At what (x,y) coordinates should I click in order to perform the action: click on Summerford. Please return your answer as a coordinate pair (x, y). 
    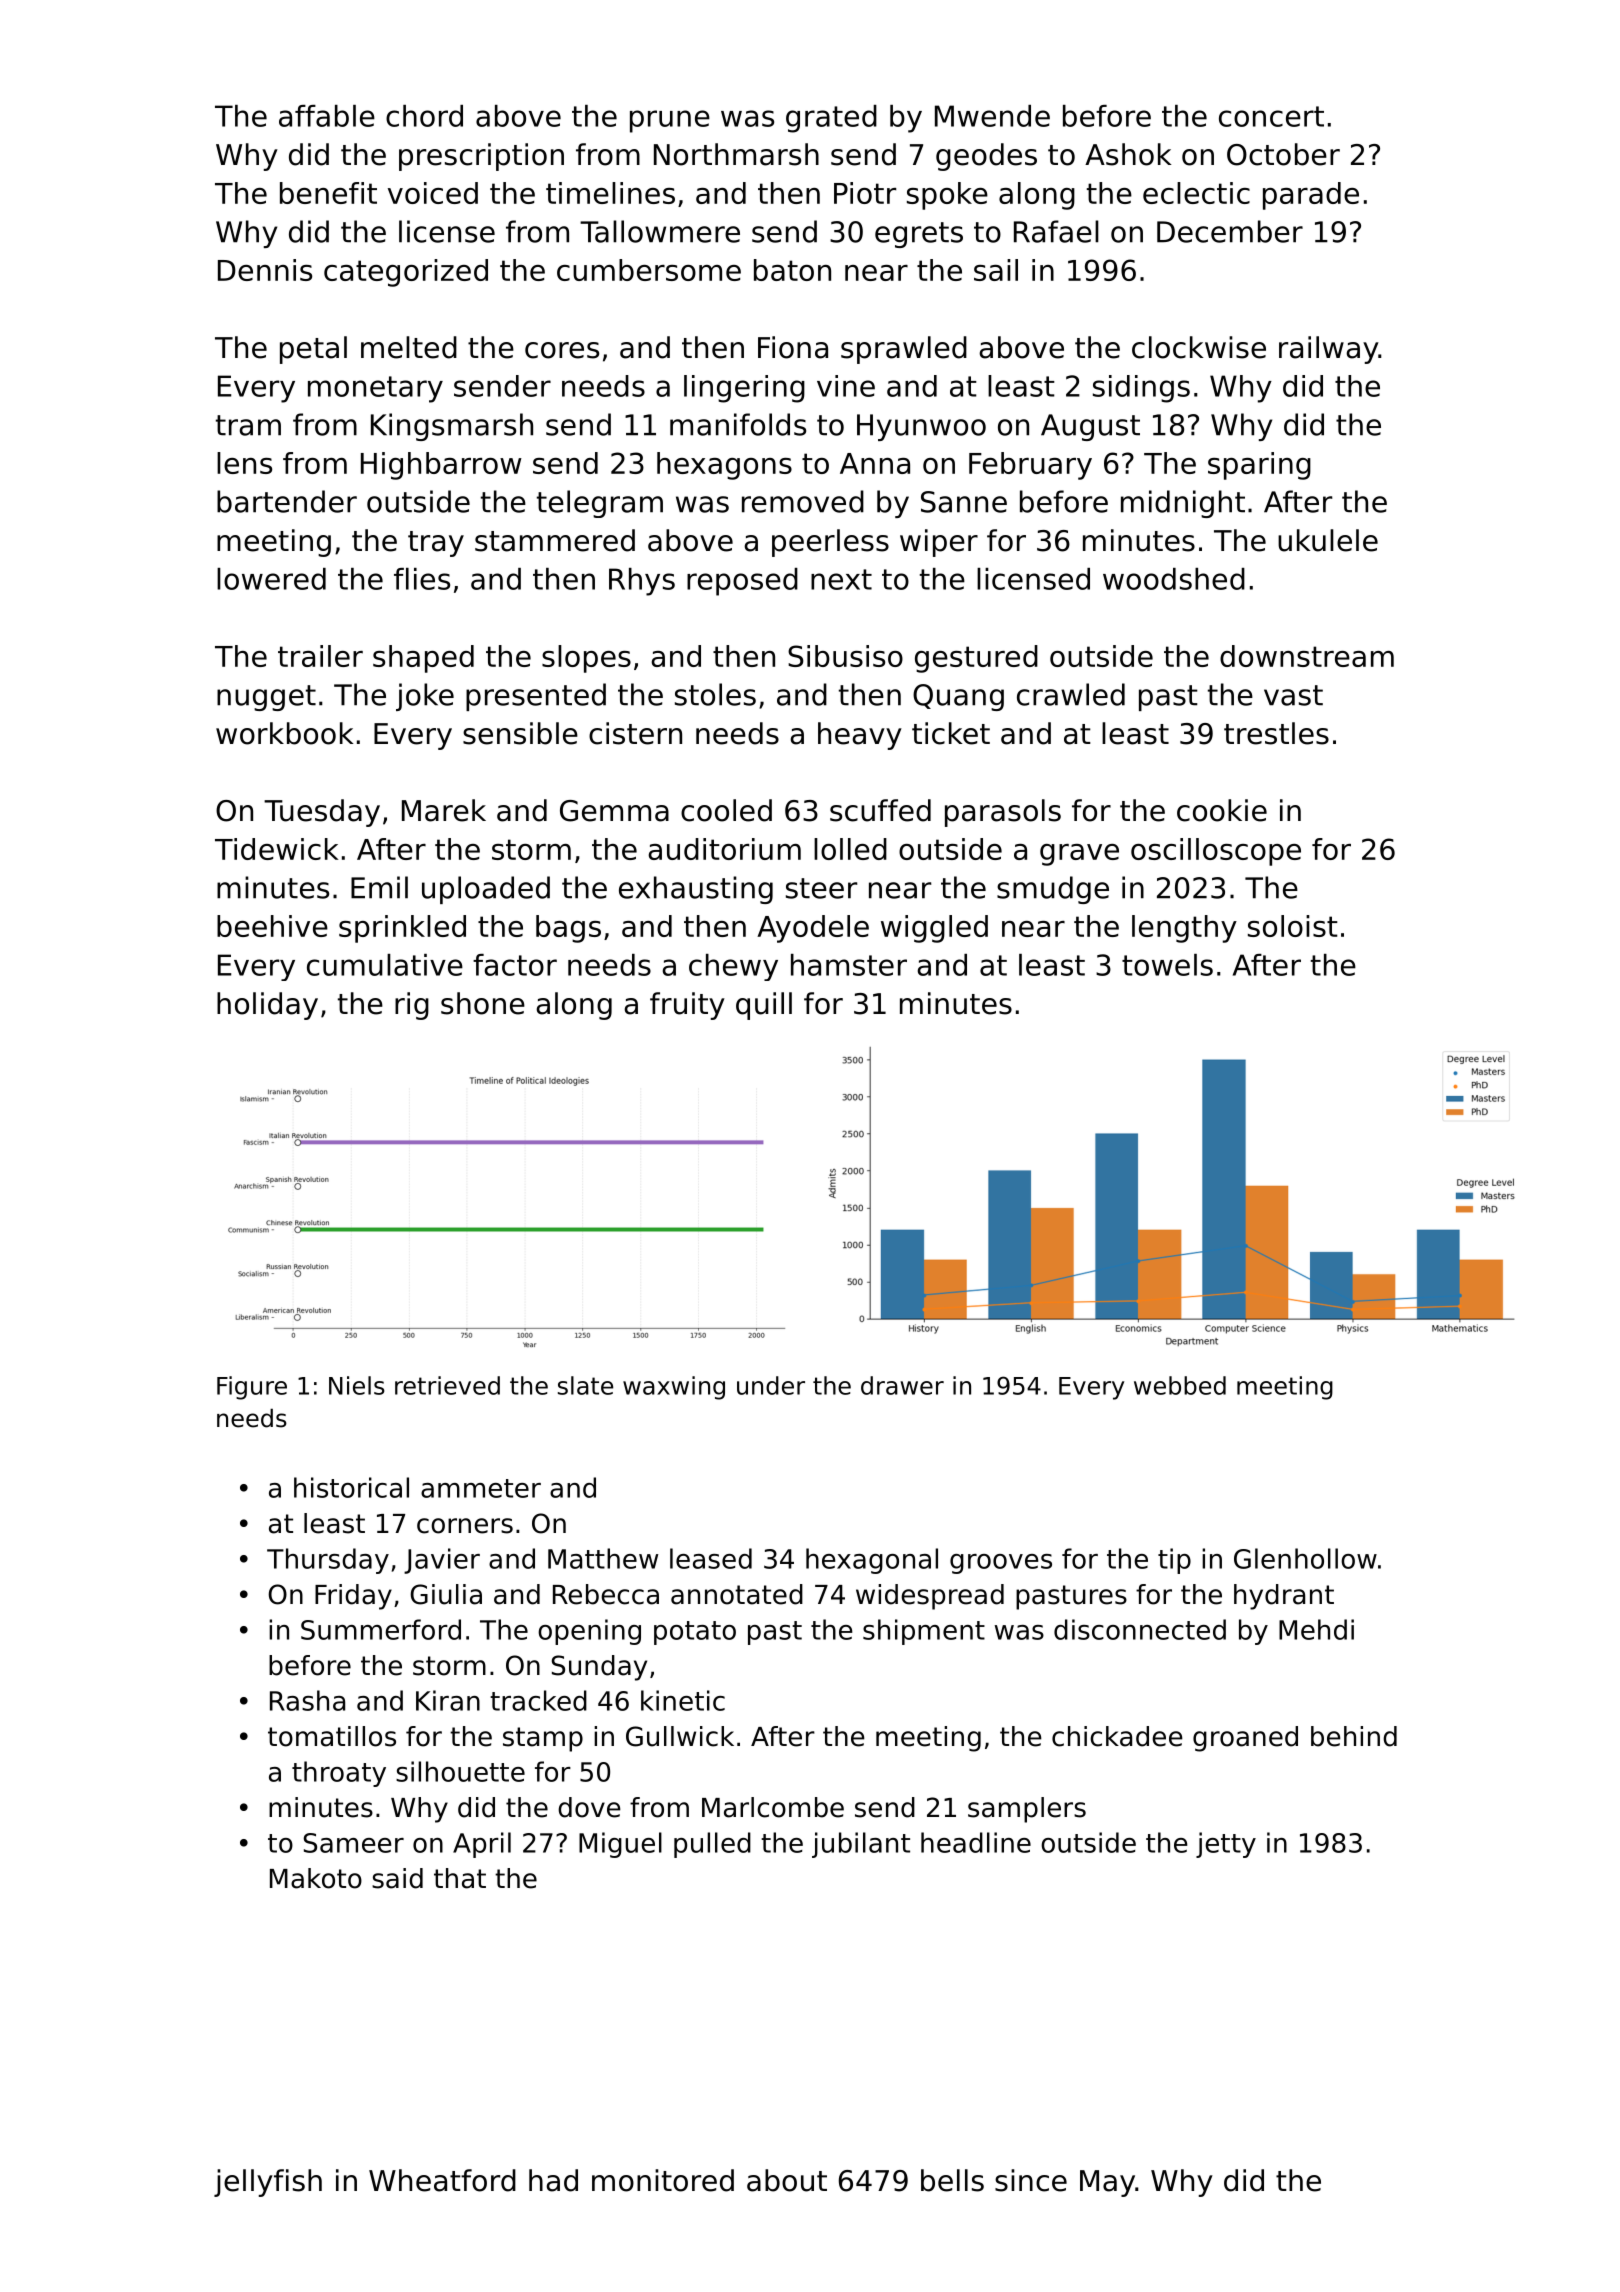
    Looking at the image, I should click on (381, 1629).
